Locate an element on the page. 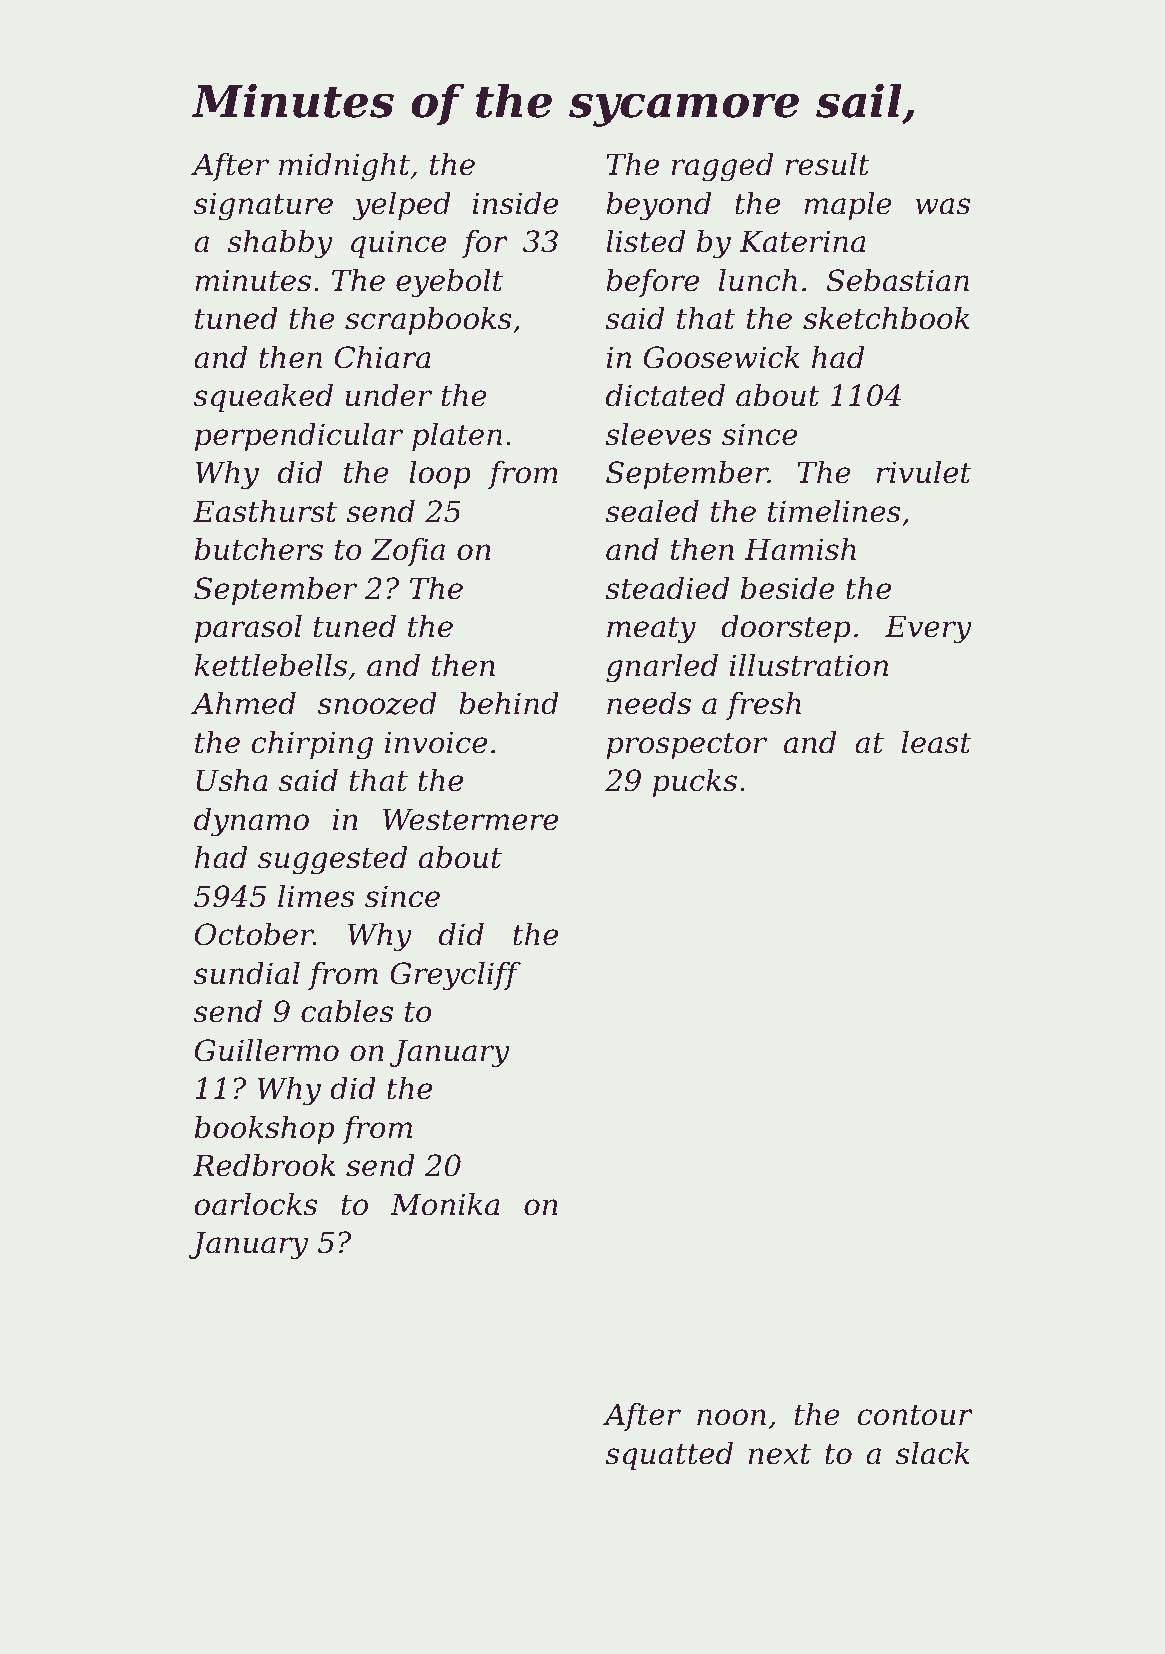 The image size is (1165, 1654). October is located at coordinates (254, 934).
